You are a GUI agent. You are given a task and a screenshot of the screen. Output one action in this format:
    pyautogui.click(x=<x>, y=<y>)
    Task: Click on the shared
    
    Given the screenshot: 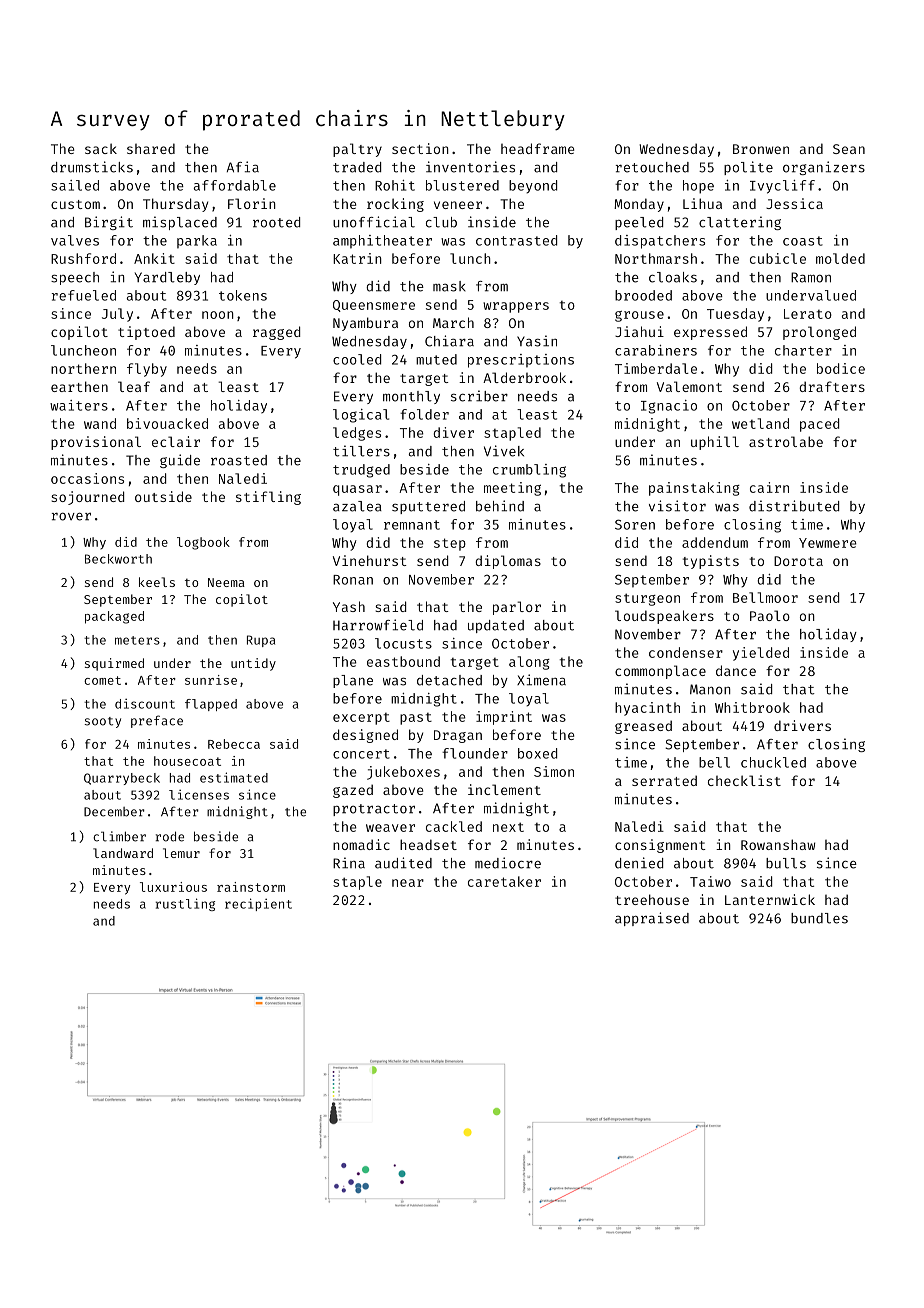 What is the action you would take?
    pyautogui.click(x=151, y=148)
